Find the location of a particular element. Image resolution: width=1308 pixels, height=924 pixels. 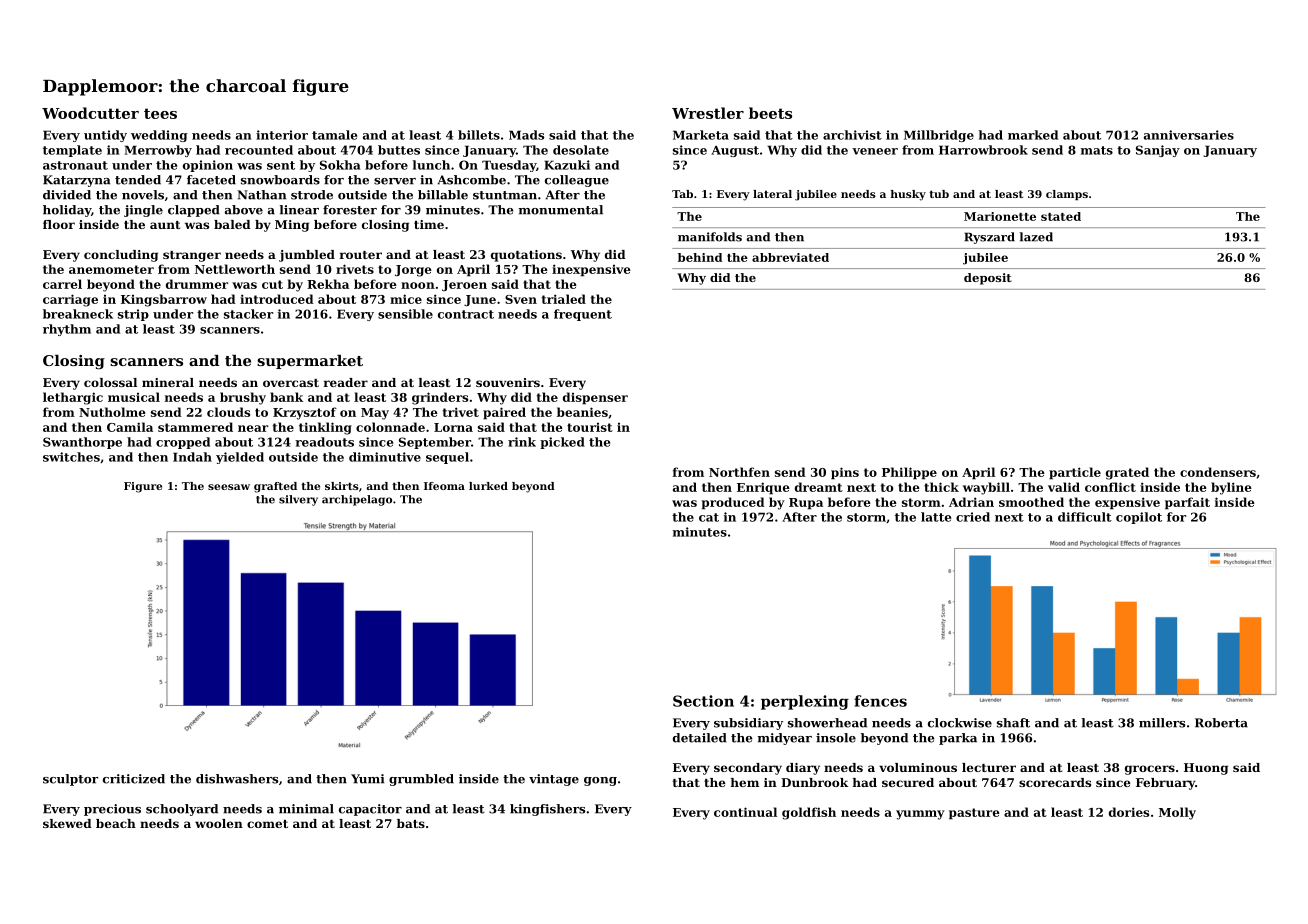

desolate is located at coordinates (581, 150).
